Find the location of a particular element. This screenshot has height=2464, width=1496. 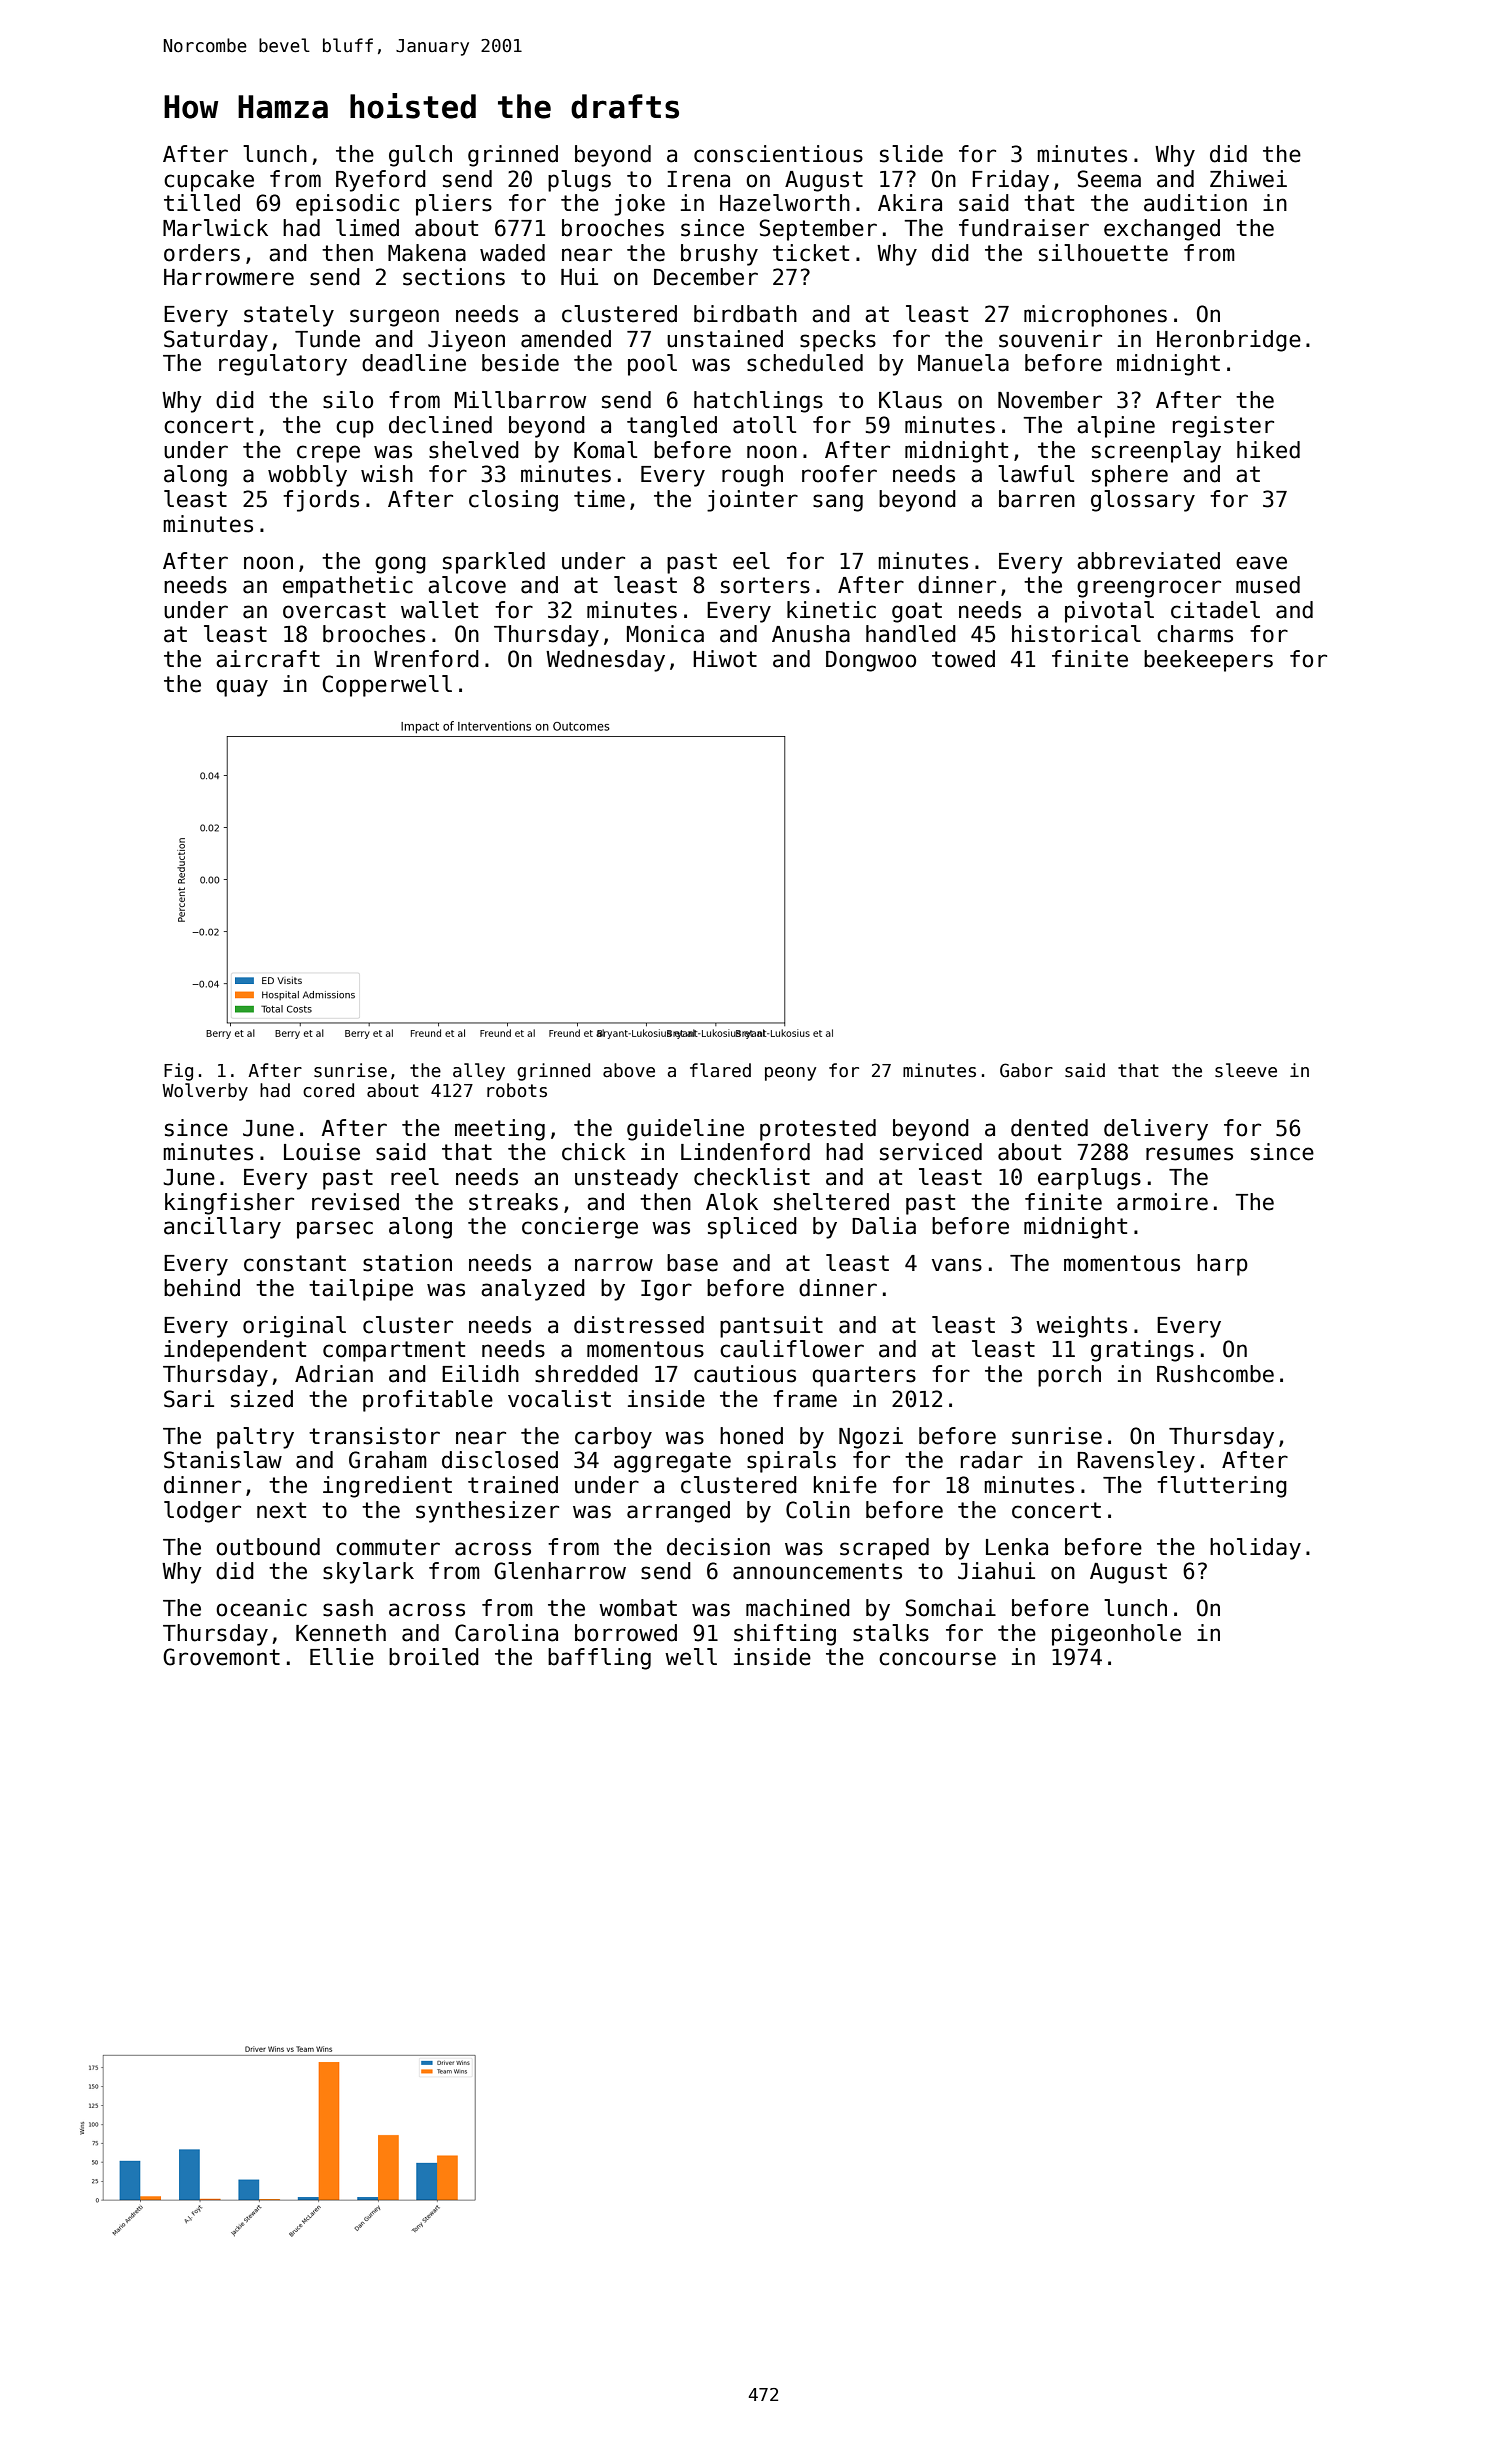

hiked is located at coordinates (1268, 450).
